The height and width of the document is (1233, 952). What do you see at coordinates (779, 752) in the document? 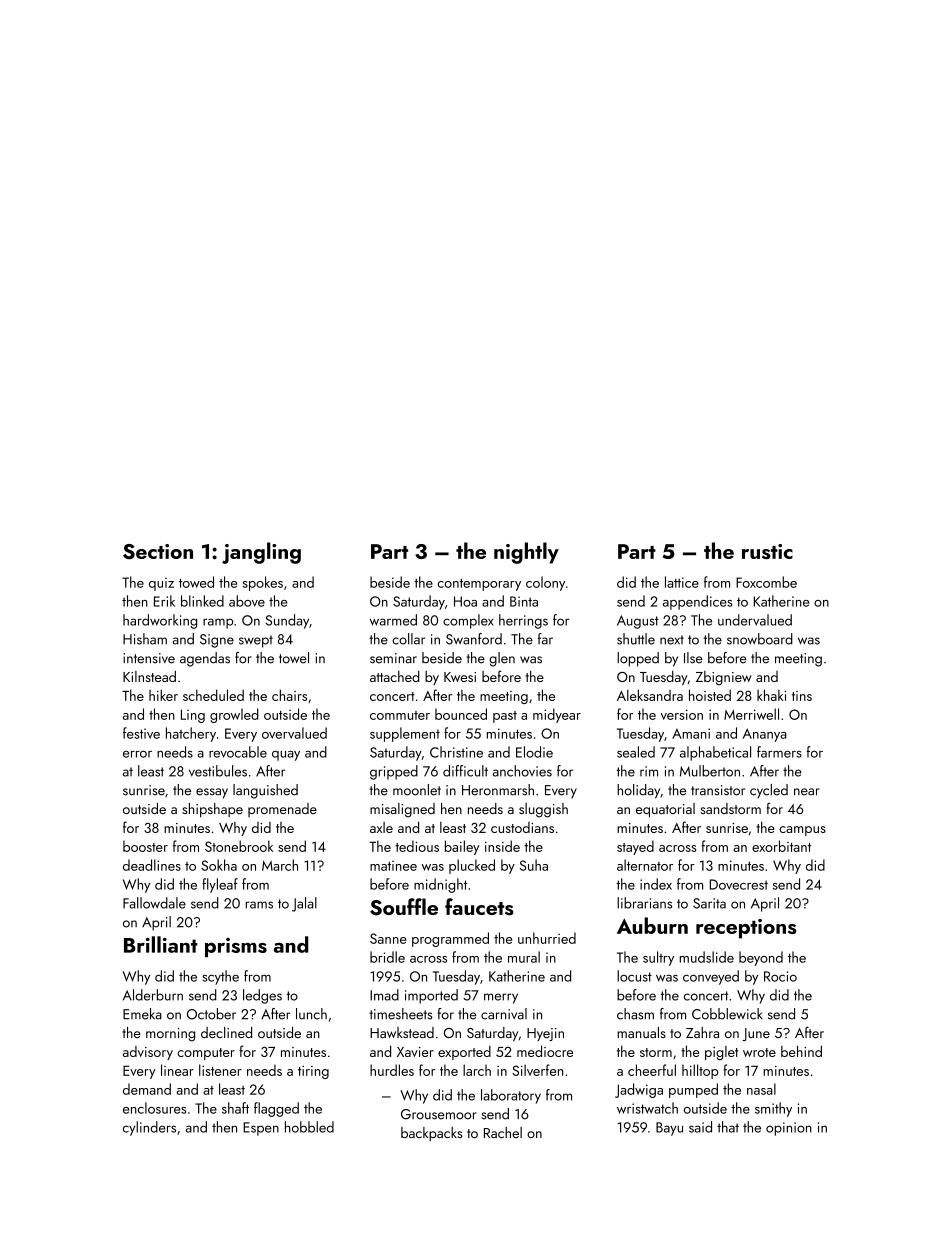
I see `farmers` at bounding box center [779, 752].
